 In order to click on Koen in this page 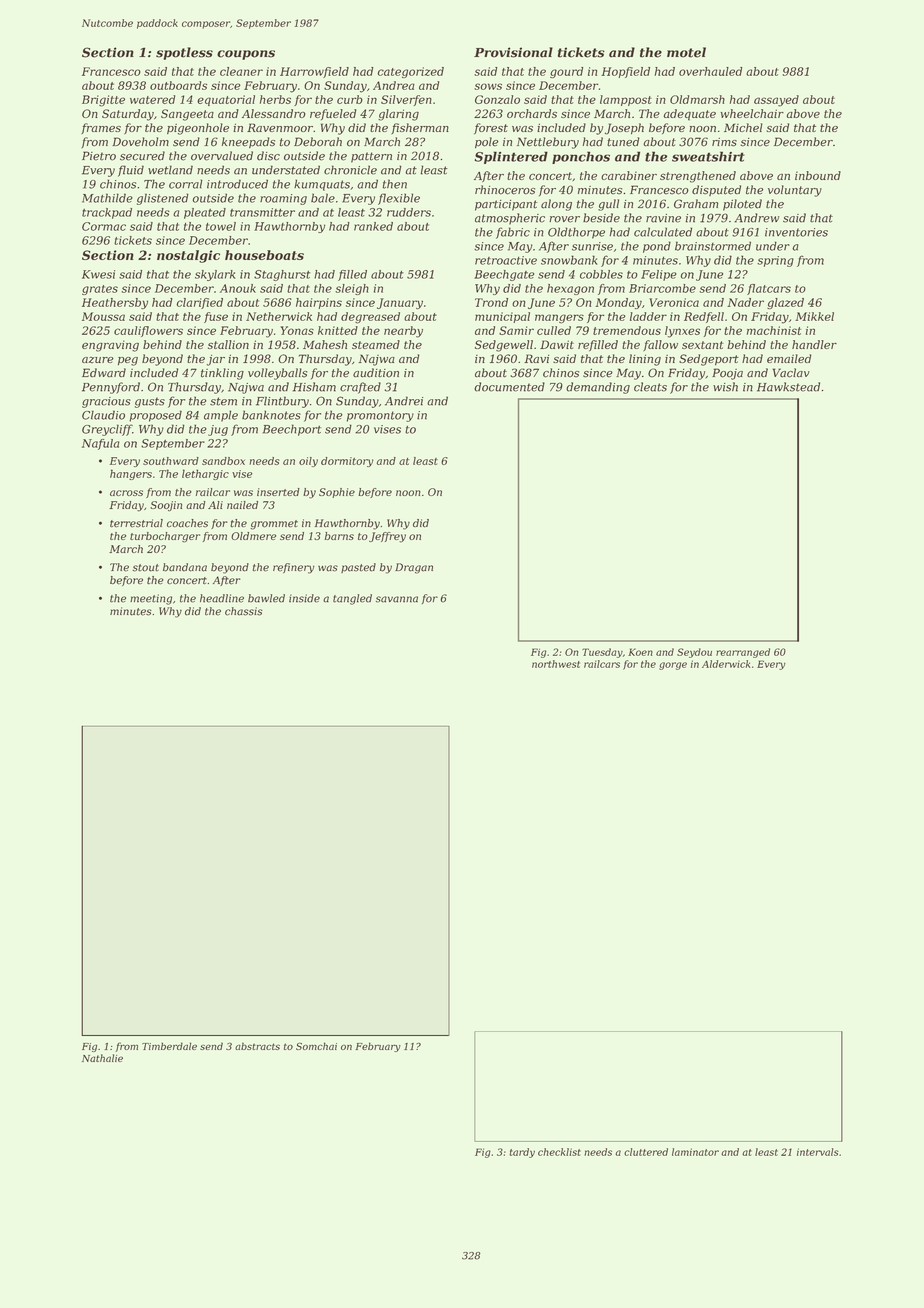, I will do `click(640, 652)`.
